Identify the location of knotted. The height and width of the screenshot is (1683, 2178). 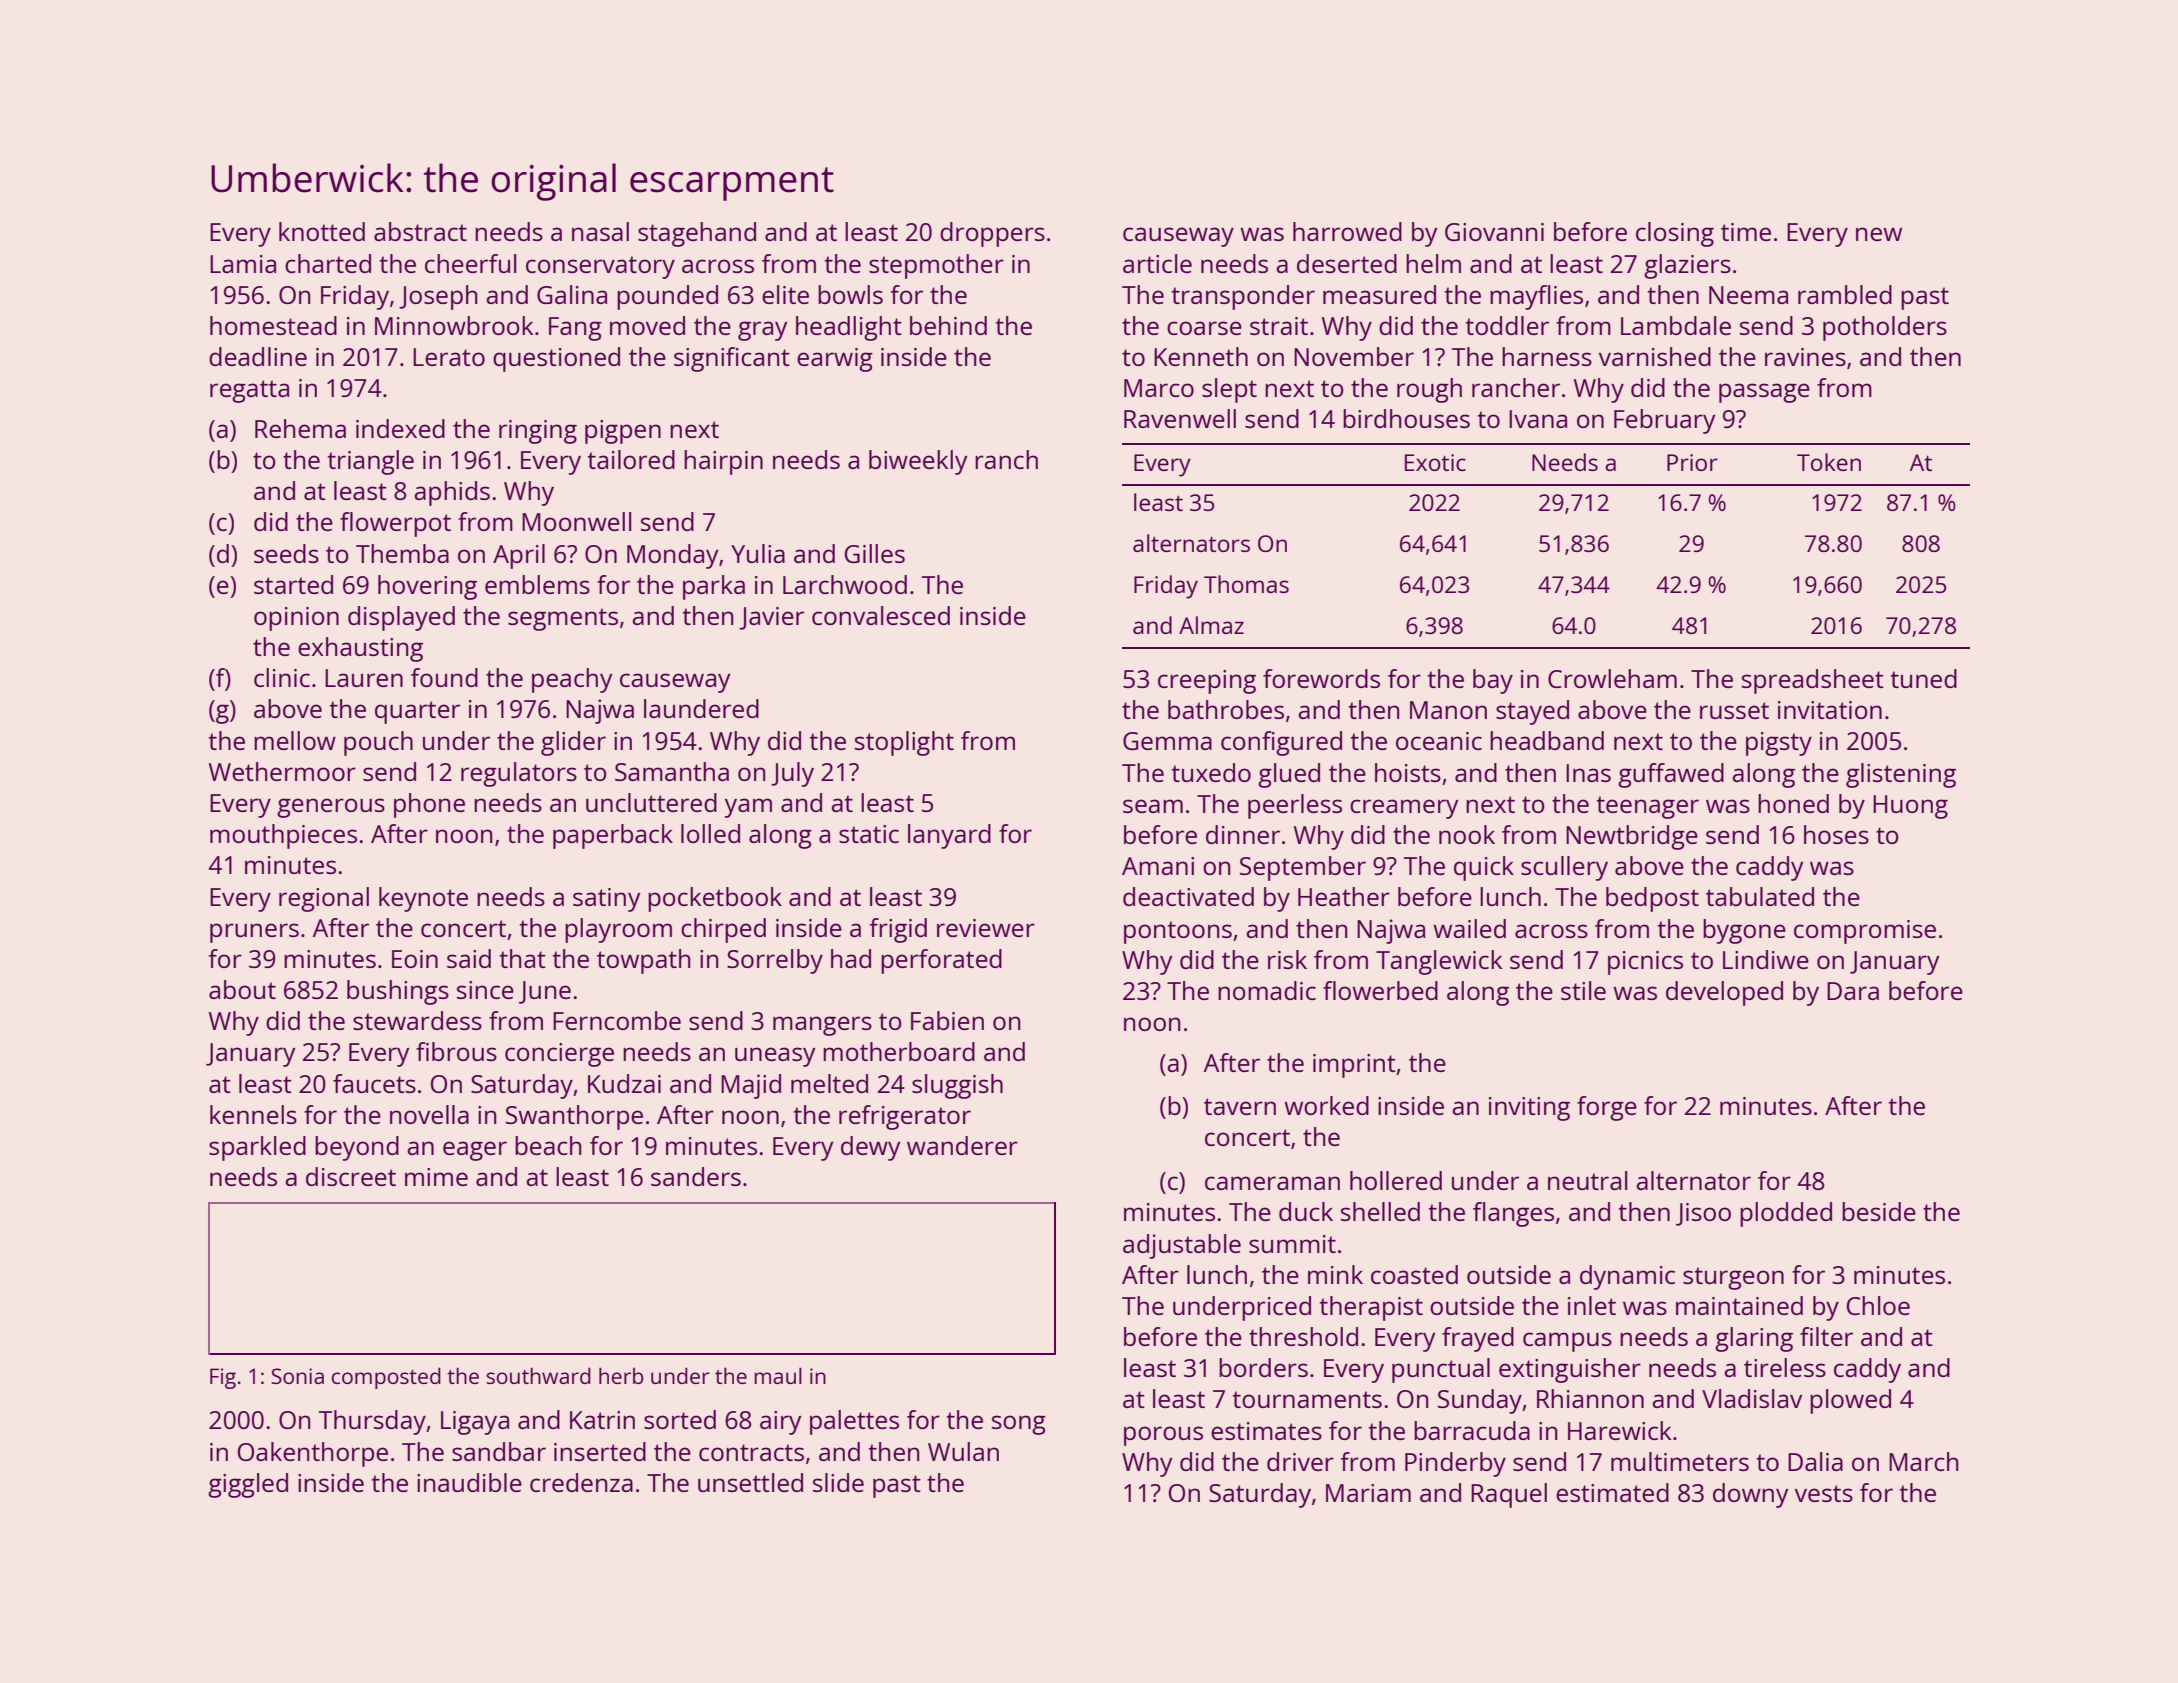
(322, 231).
